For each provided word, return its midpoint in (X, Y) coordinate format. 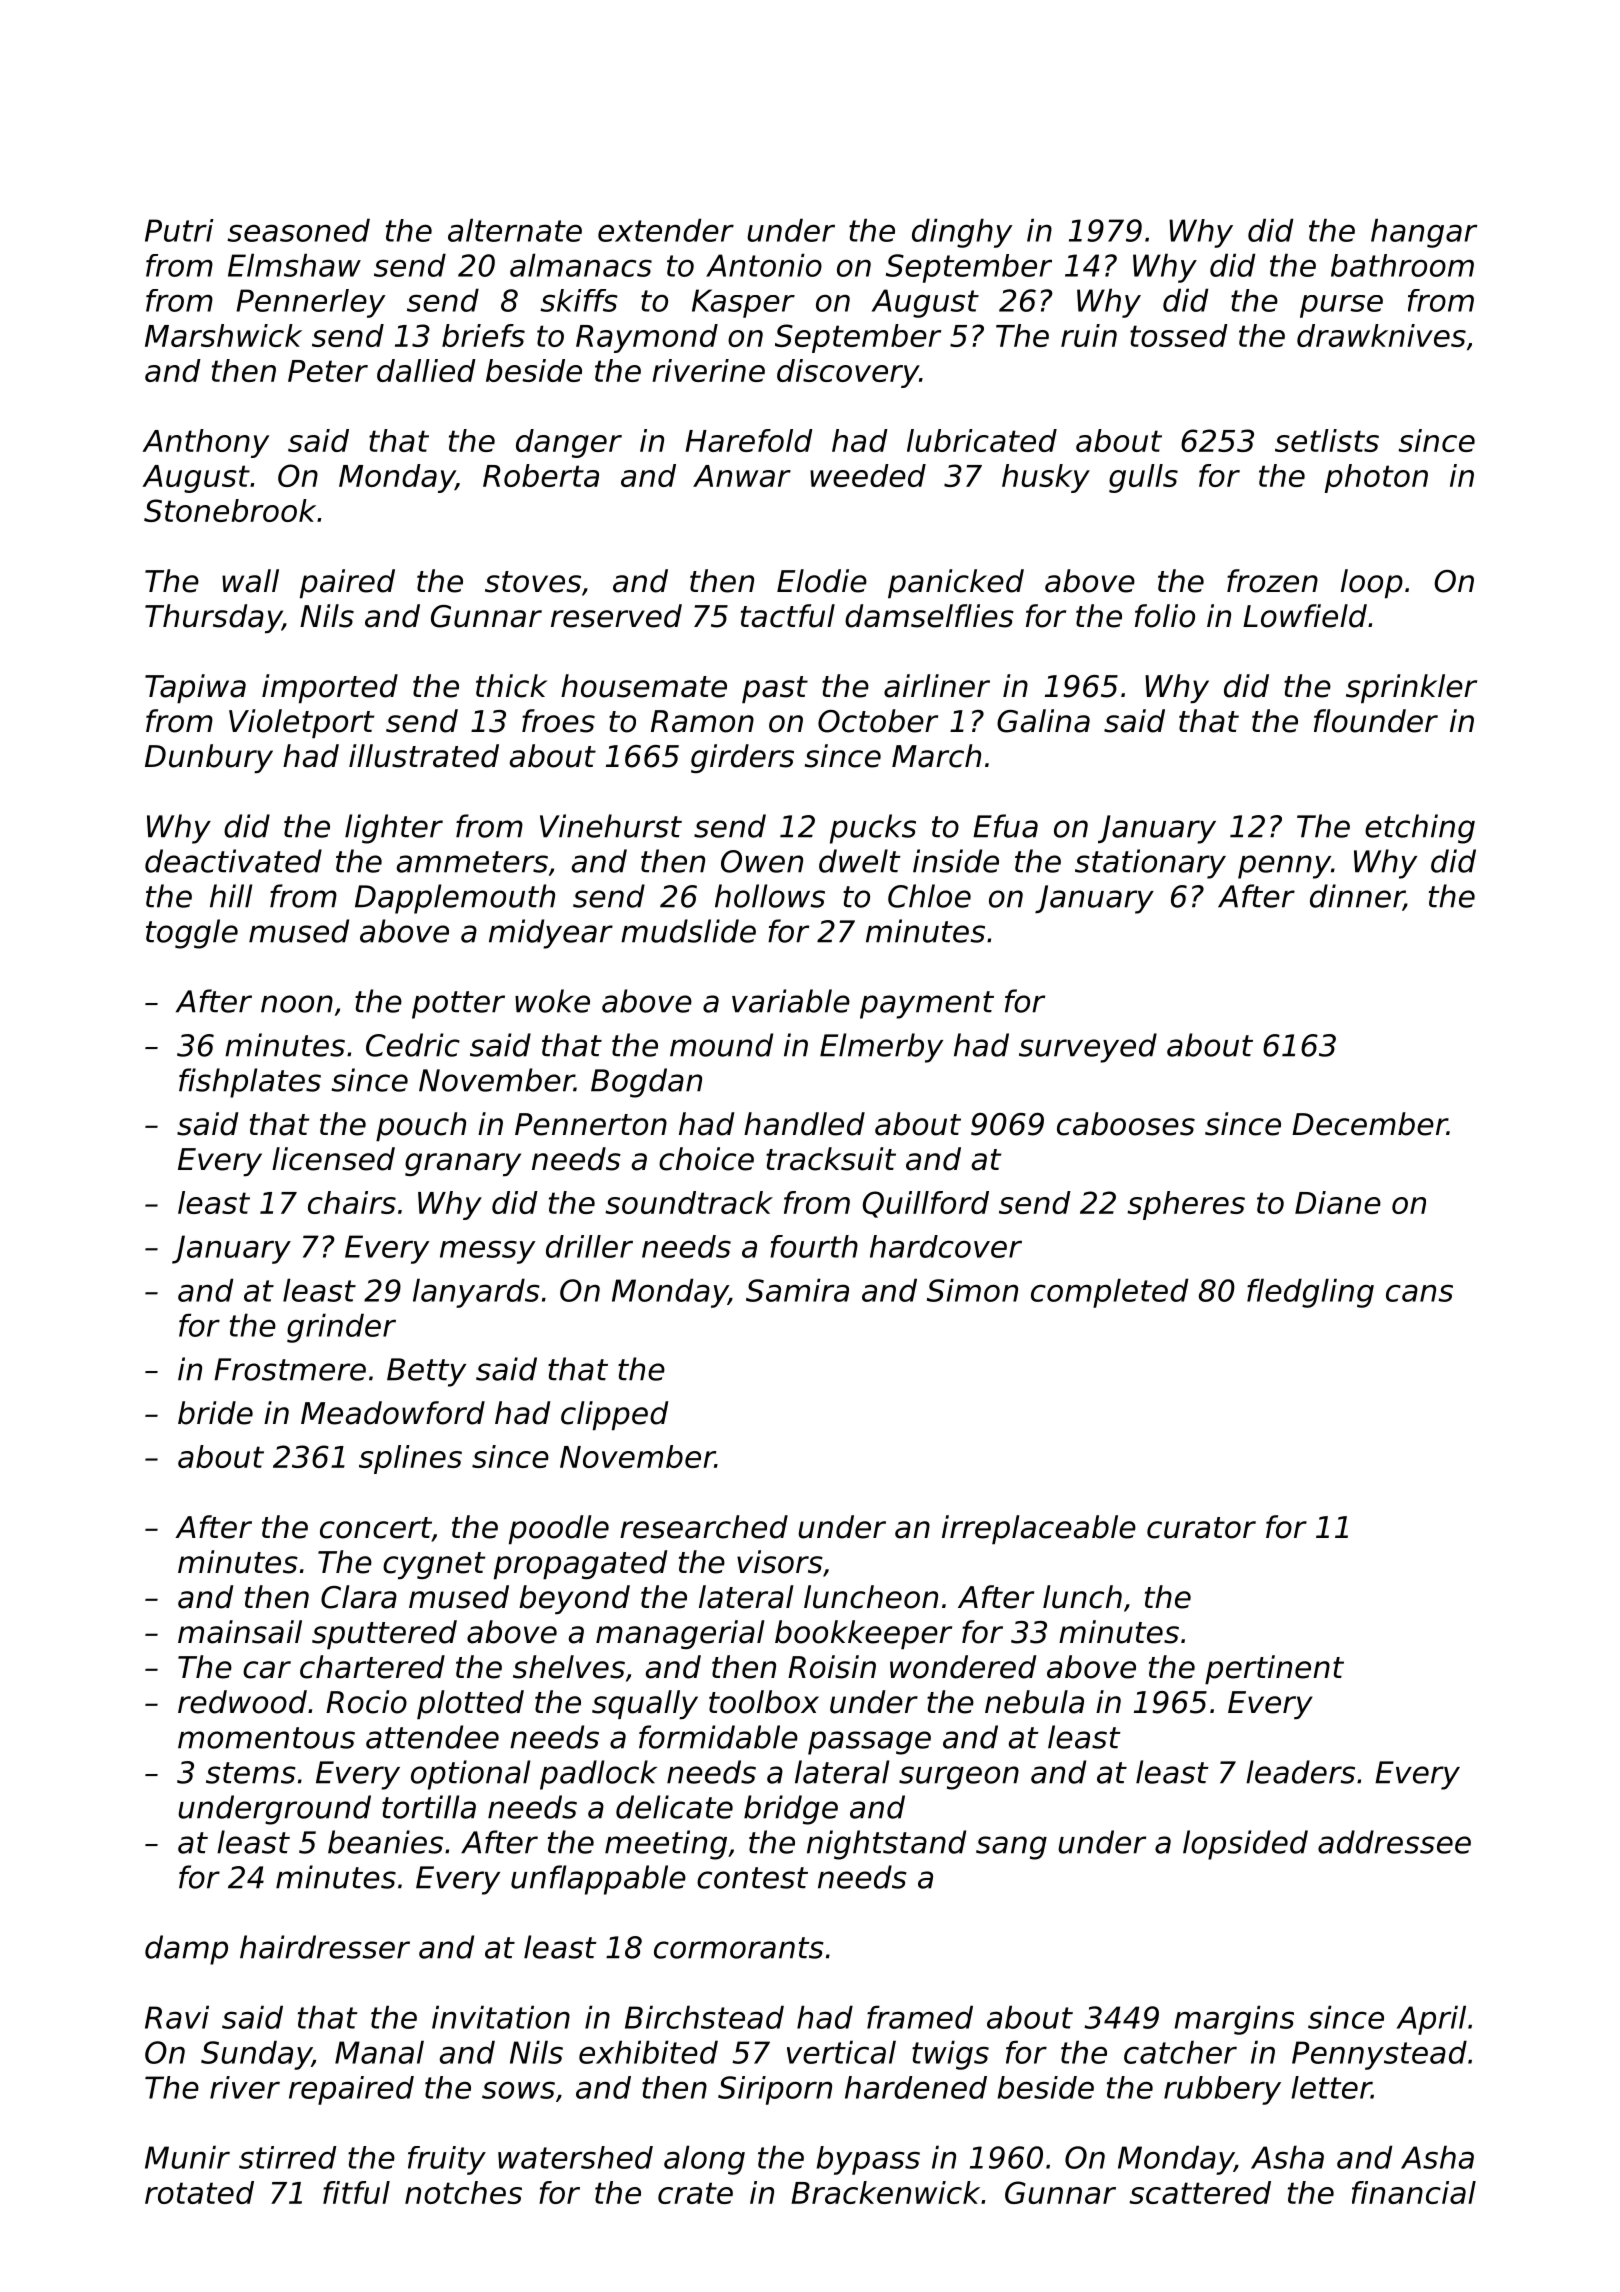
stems (251, 1773)
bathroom (1402, 265)
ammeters (472, 862)
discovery (848, 373)
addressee (1394, 1842)
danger (569, 443)
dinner (1357, 897)
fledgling (1310, 1293)
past (775, 689)
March (936, 756)
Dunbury (209, 758)
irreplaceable (1039, 1529)
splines (410, 1459)
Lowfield (1305, 616)
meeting (666, 1845)
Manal (379, 2052)
